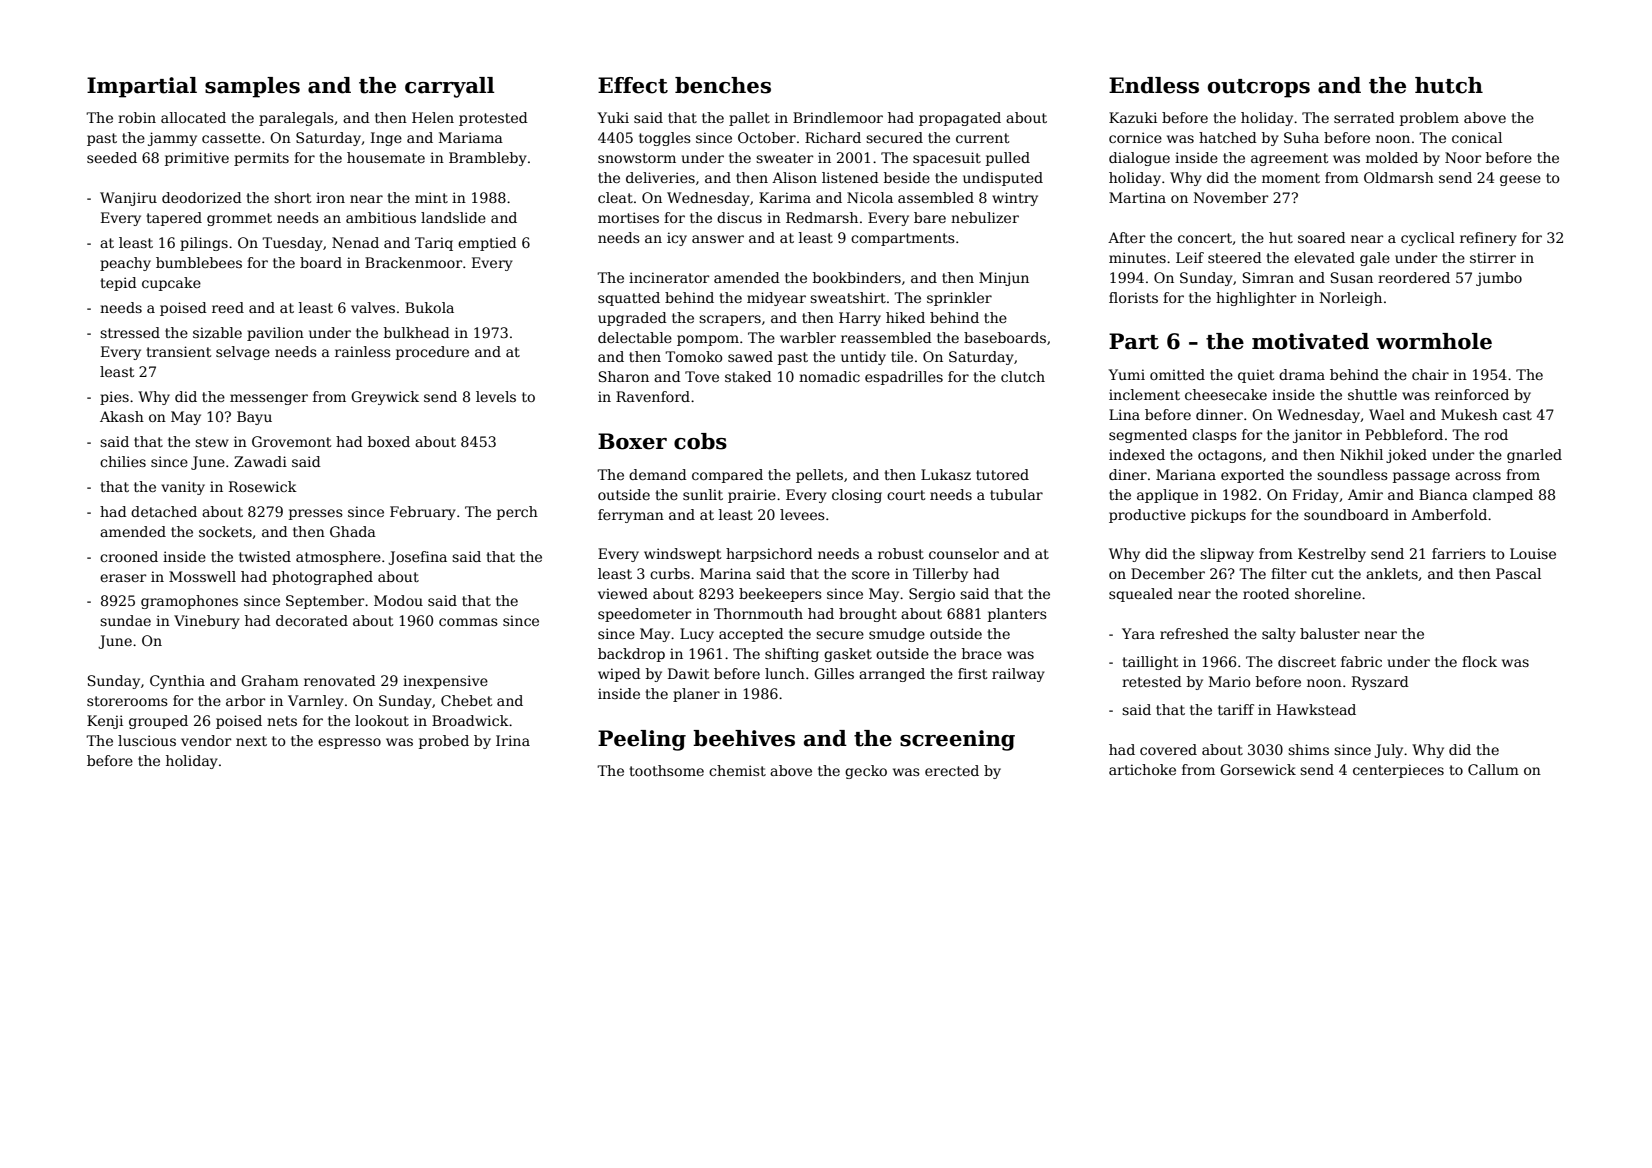 The height and width of the screenshot is (1168, 1652). Describe the element at coordinates (123, 578) in the screenshot. I see `eraser` at that location.
